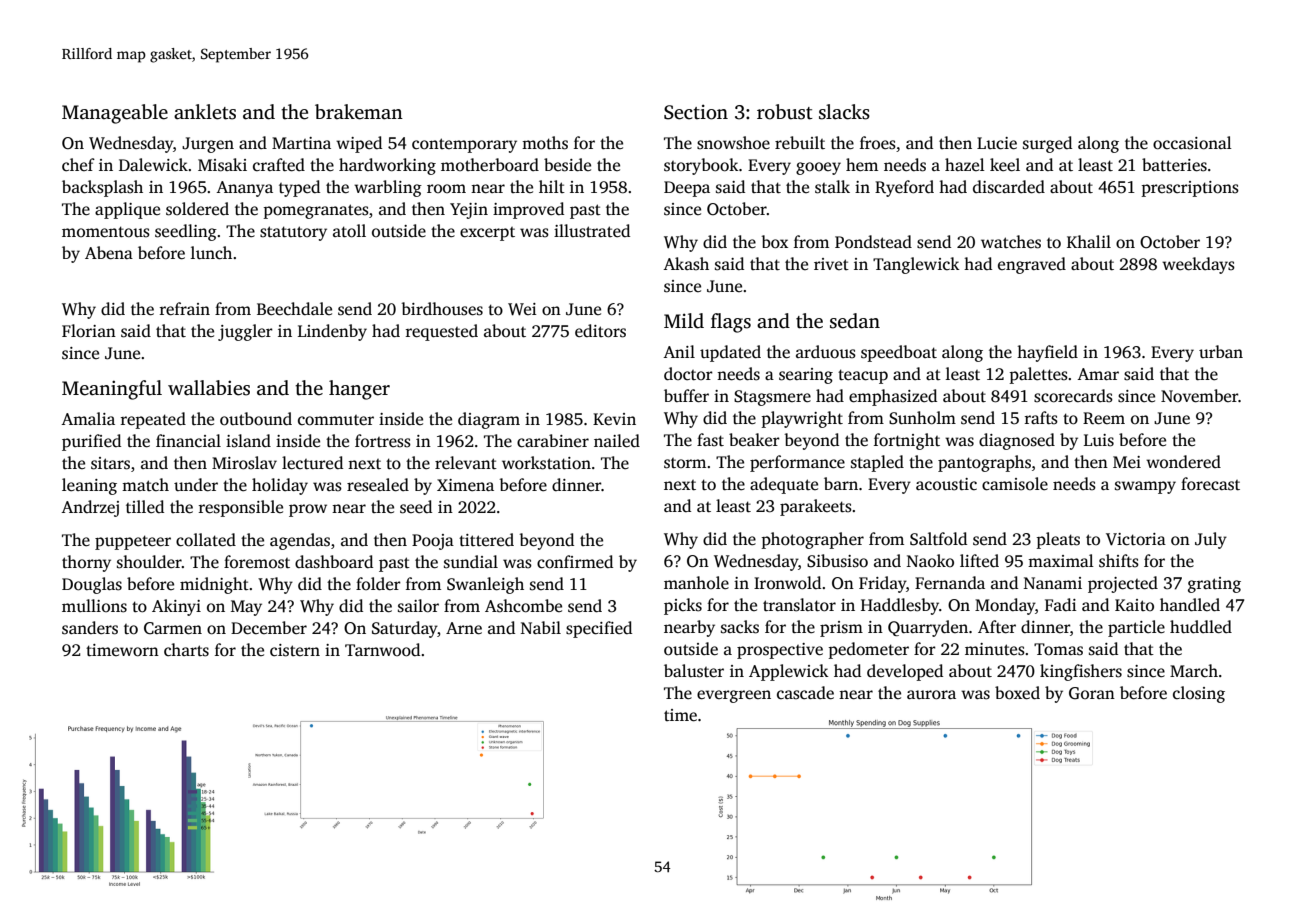 The height and width of the page is (924, 1308). What do you see at coordinates (1136, 539) in the page?
I see `Victoria` at bounding box center [1136, 539].
